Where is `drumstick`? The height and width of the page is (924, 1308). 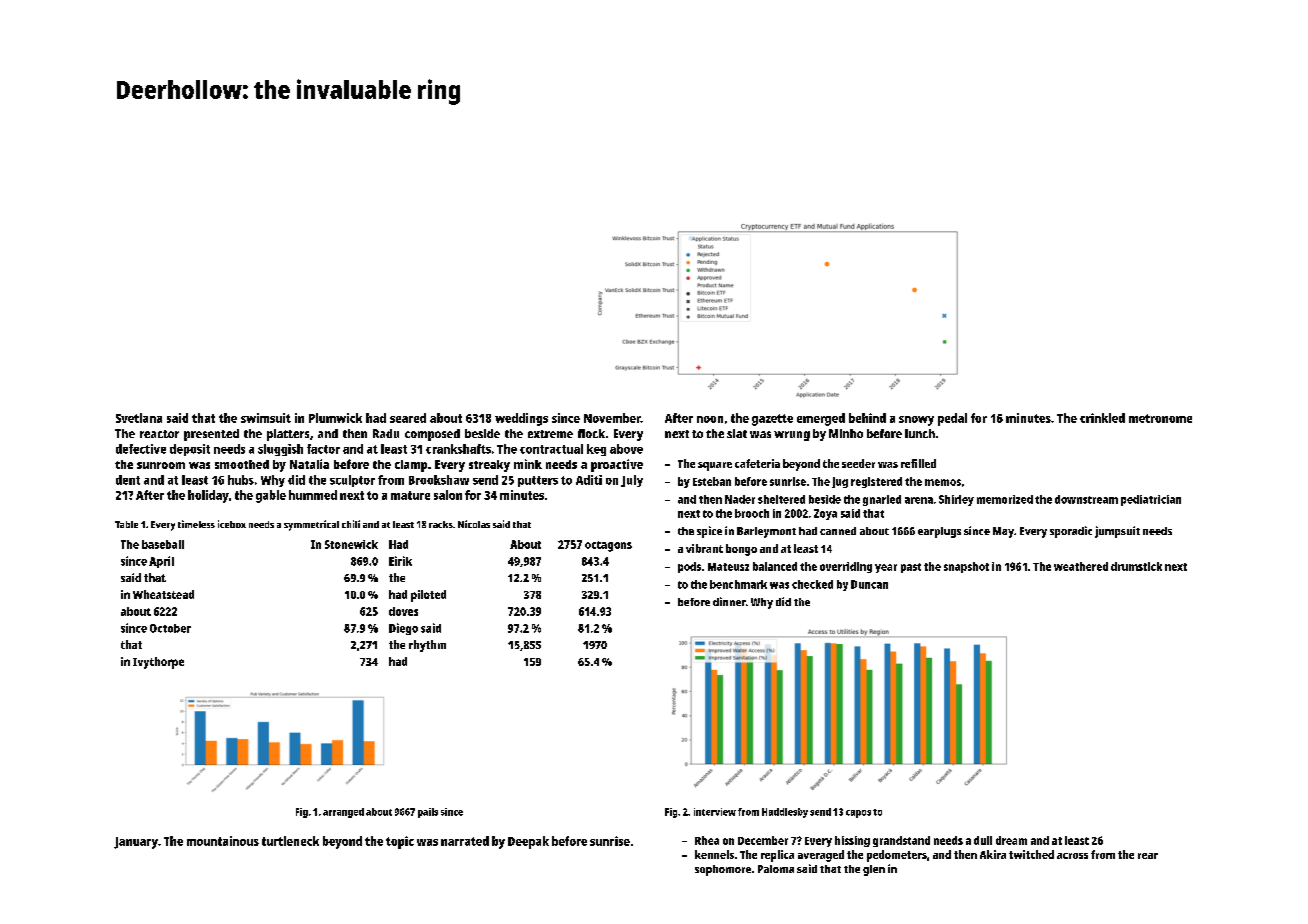
drumstick is located at coordinates (1136, 566).
